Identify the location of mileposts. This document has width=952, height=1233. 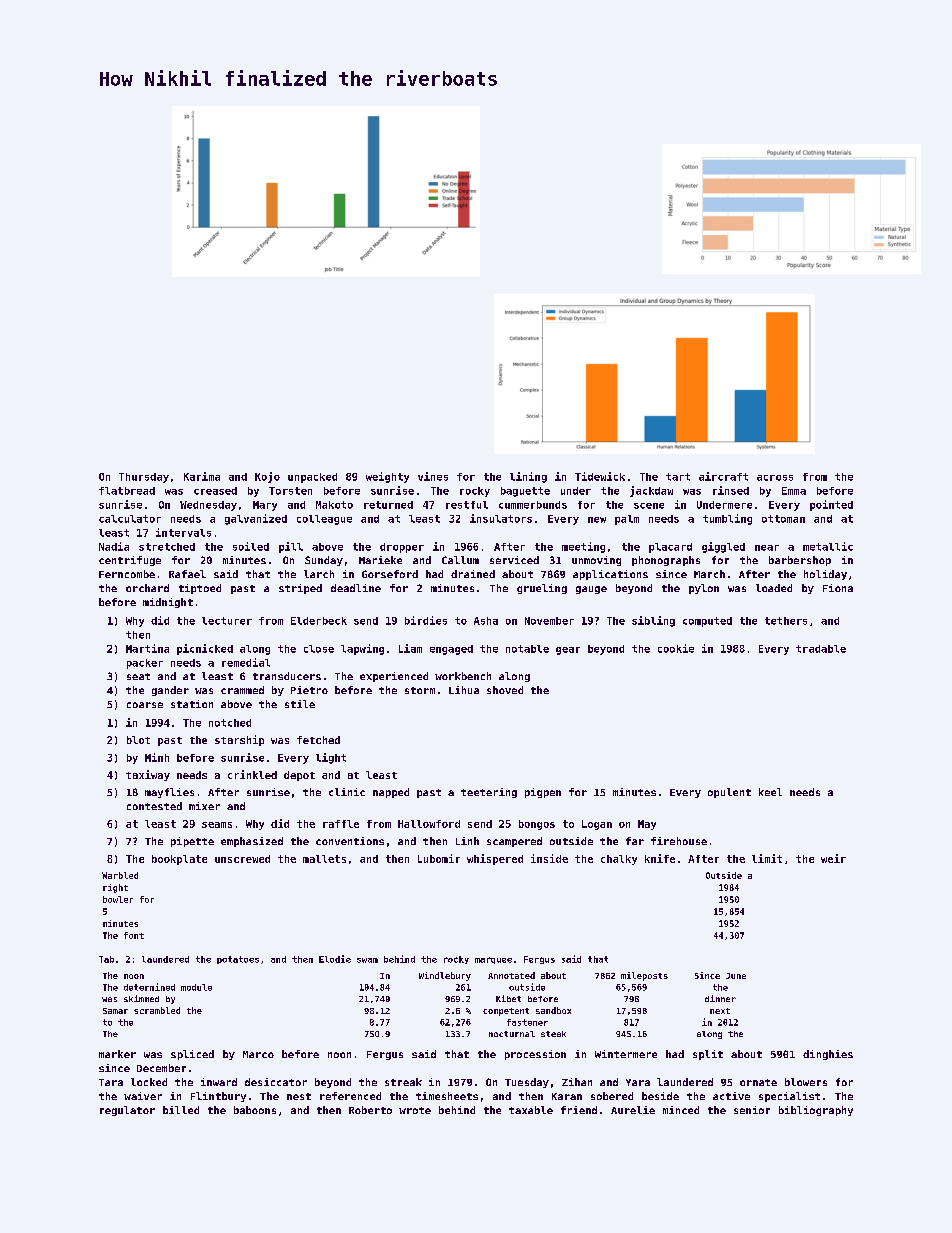
(644, 976).
